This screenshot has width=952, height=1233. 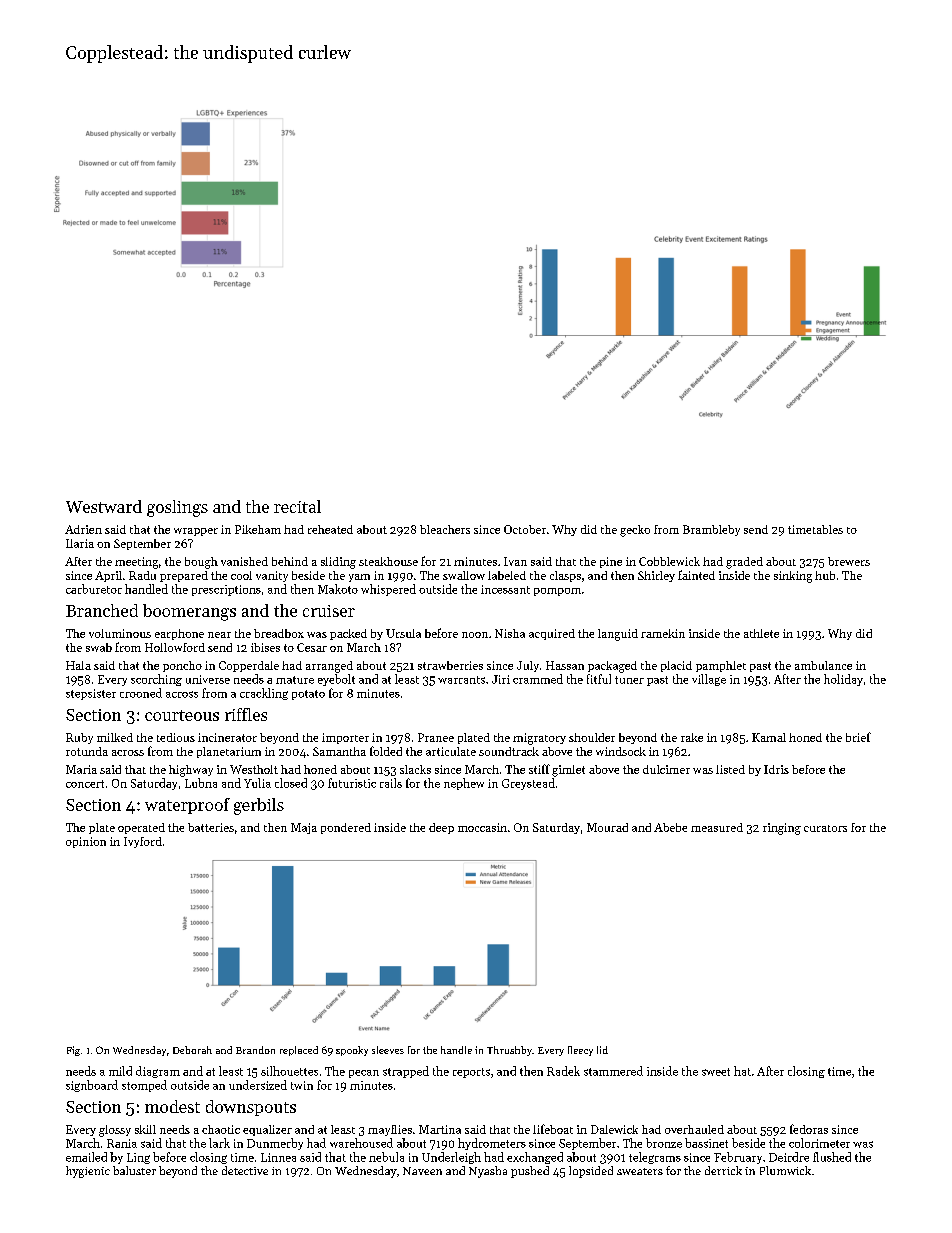 What do you see at coordinates (635, 531) in the screenshot?
I see `gecko` at bounding box center [635, 531].
